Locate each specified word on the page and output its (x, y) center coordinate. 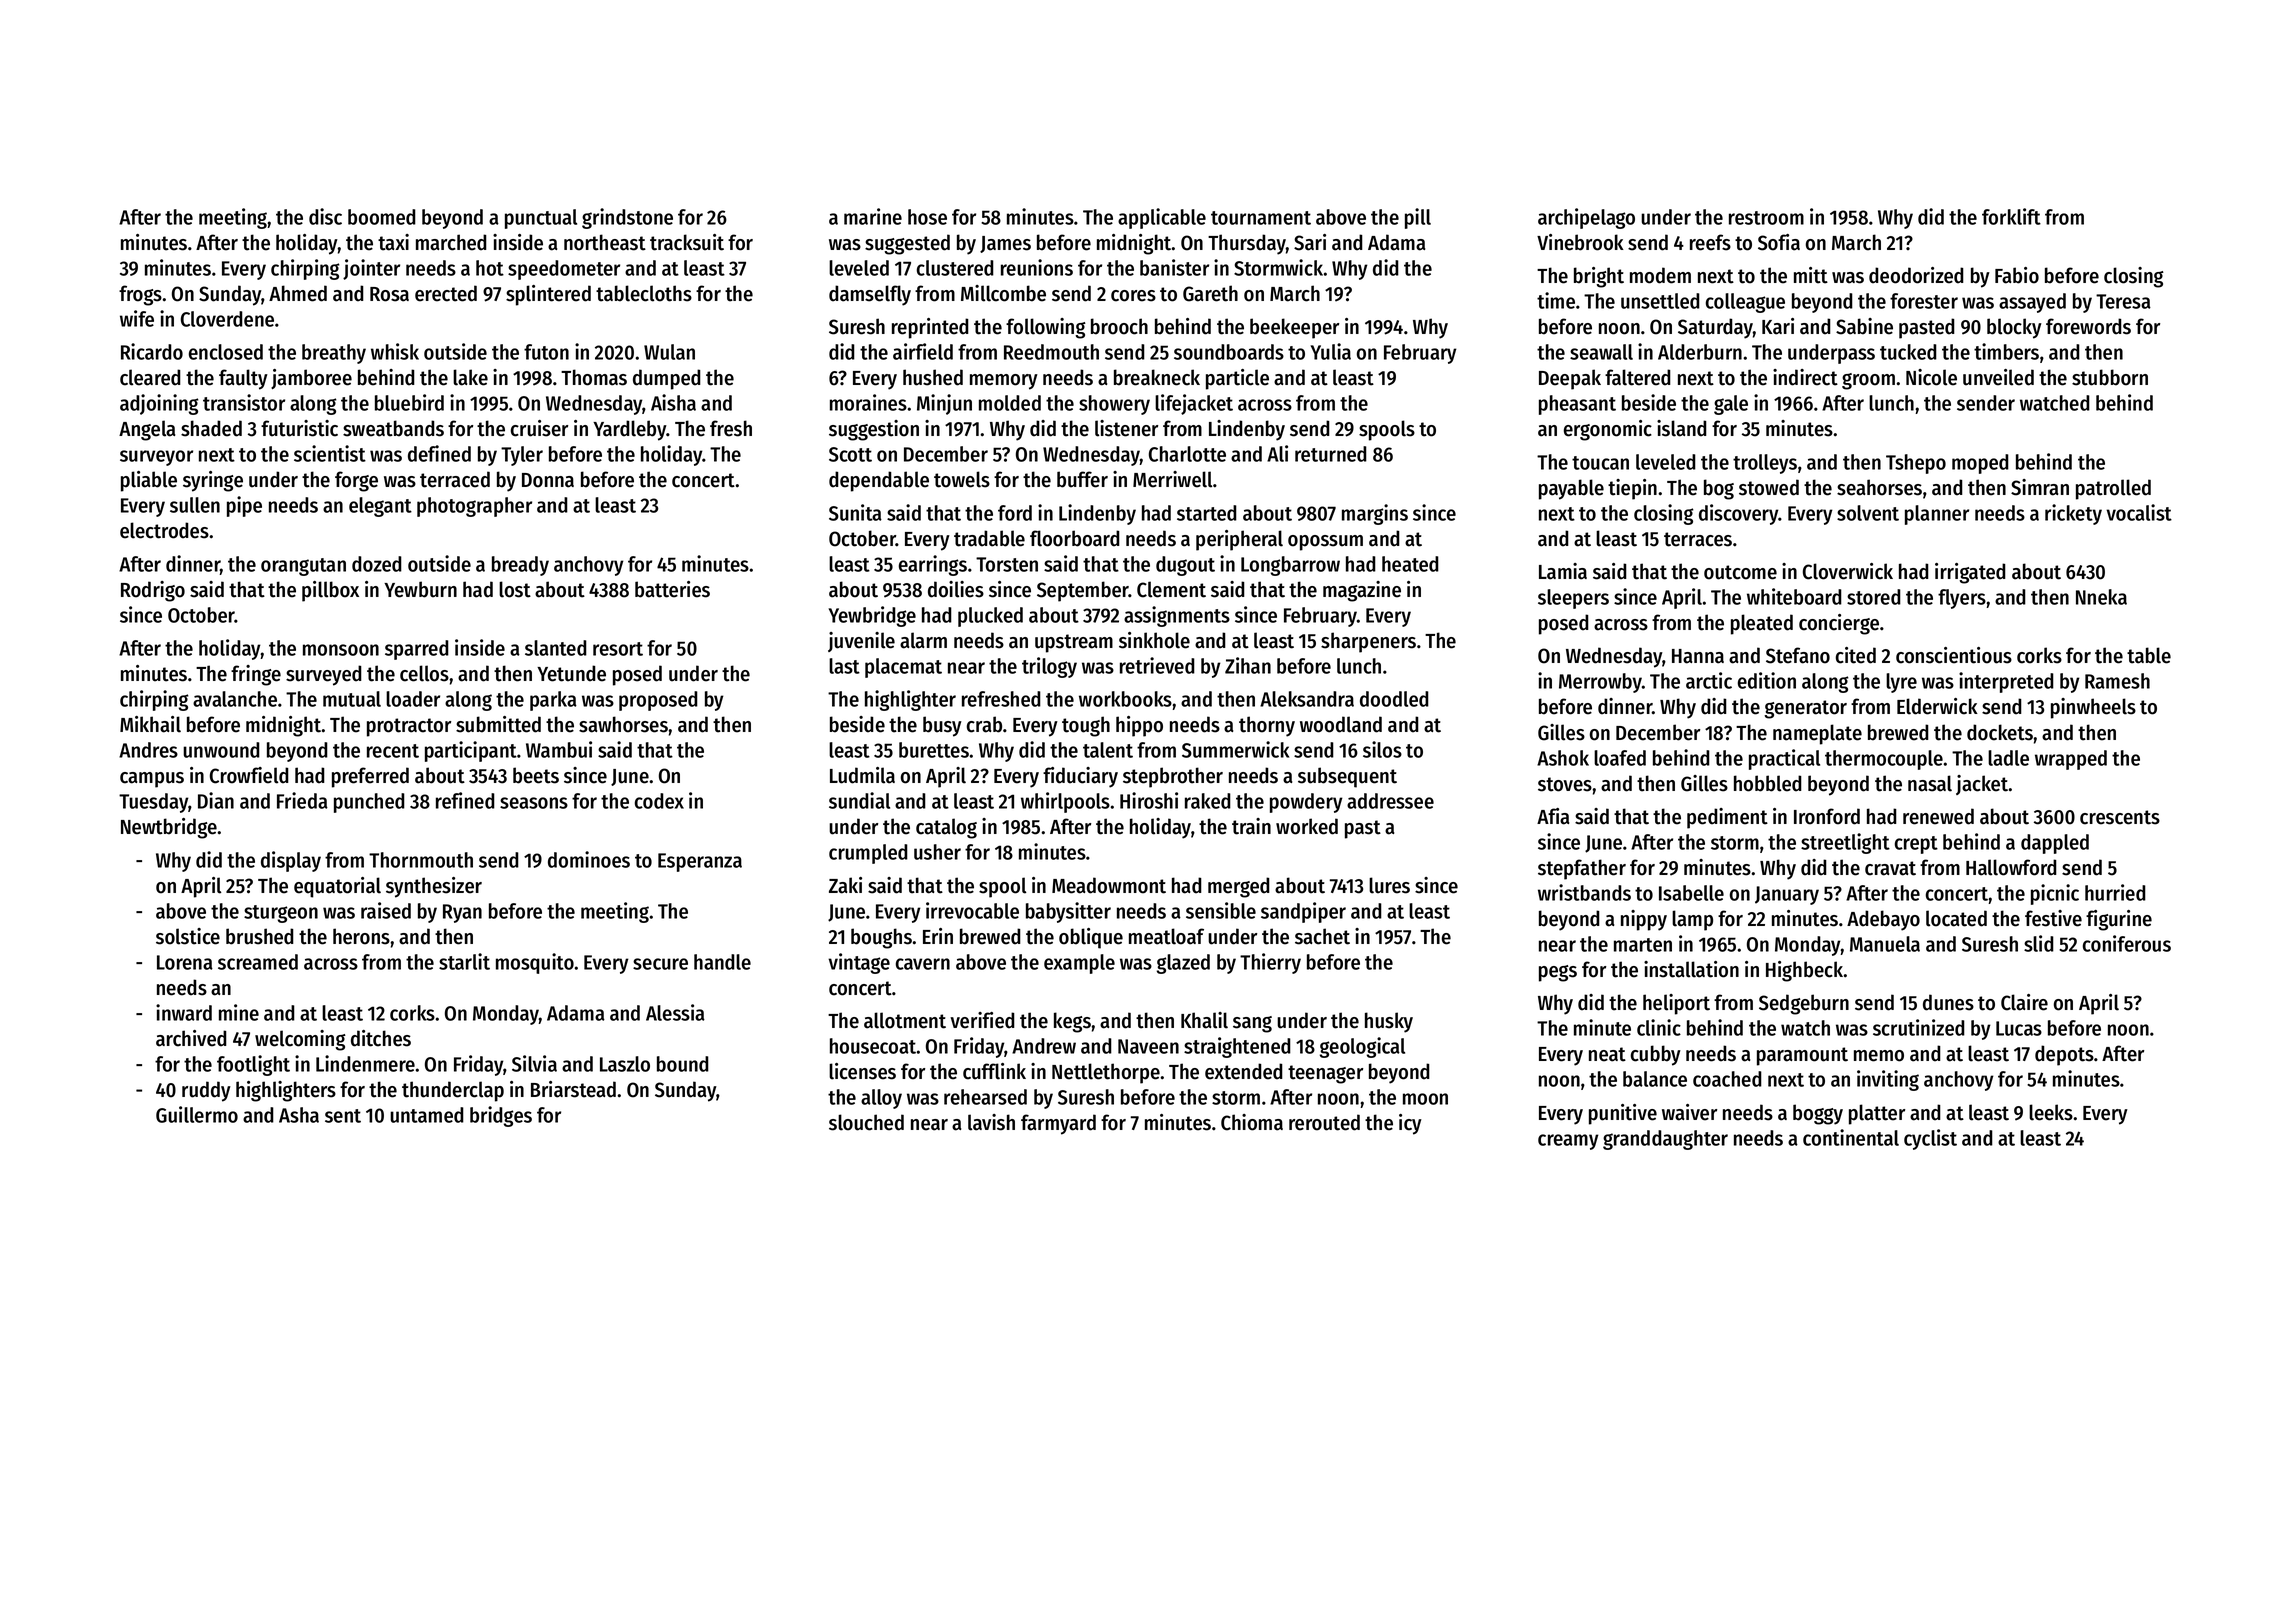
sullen (195, 505)
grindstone (627, 218)
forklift (2011, 216)
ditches (381, 1038)
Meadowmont (1109, 885)
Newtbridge (169, 828)
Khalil (1204, 1020)
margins (1375, 514)
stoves (1565, 784)
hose (927, 217)
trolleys (1765, 464)
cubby (1656, 1055)
